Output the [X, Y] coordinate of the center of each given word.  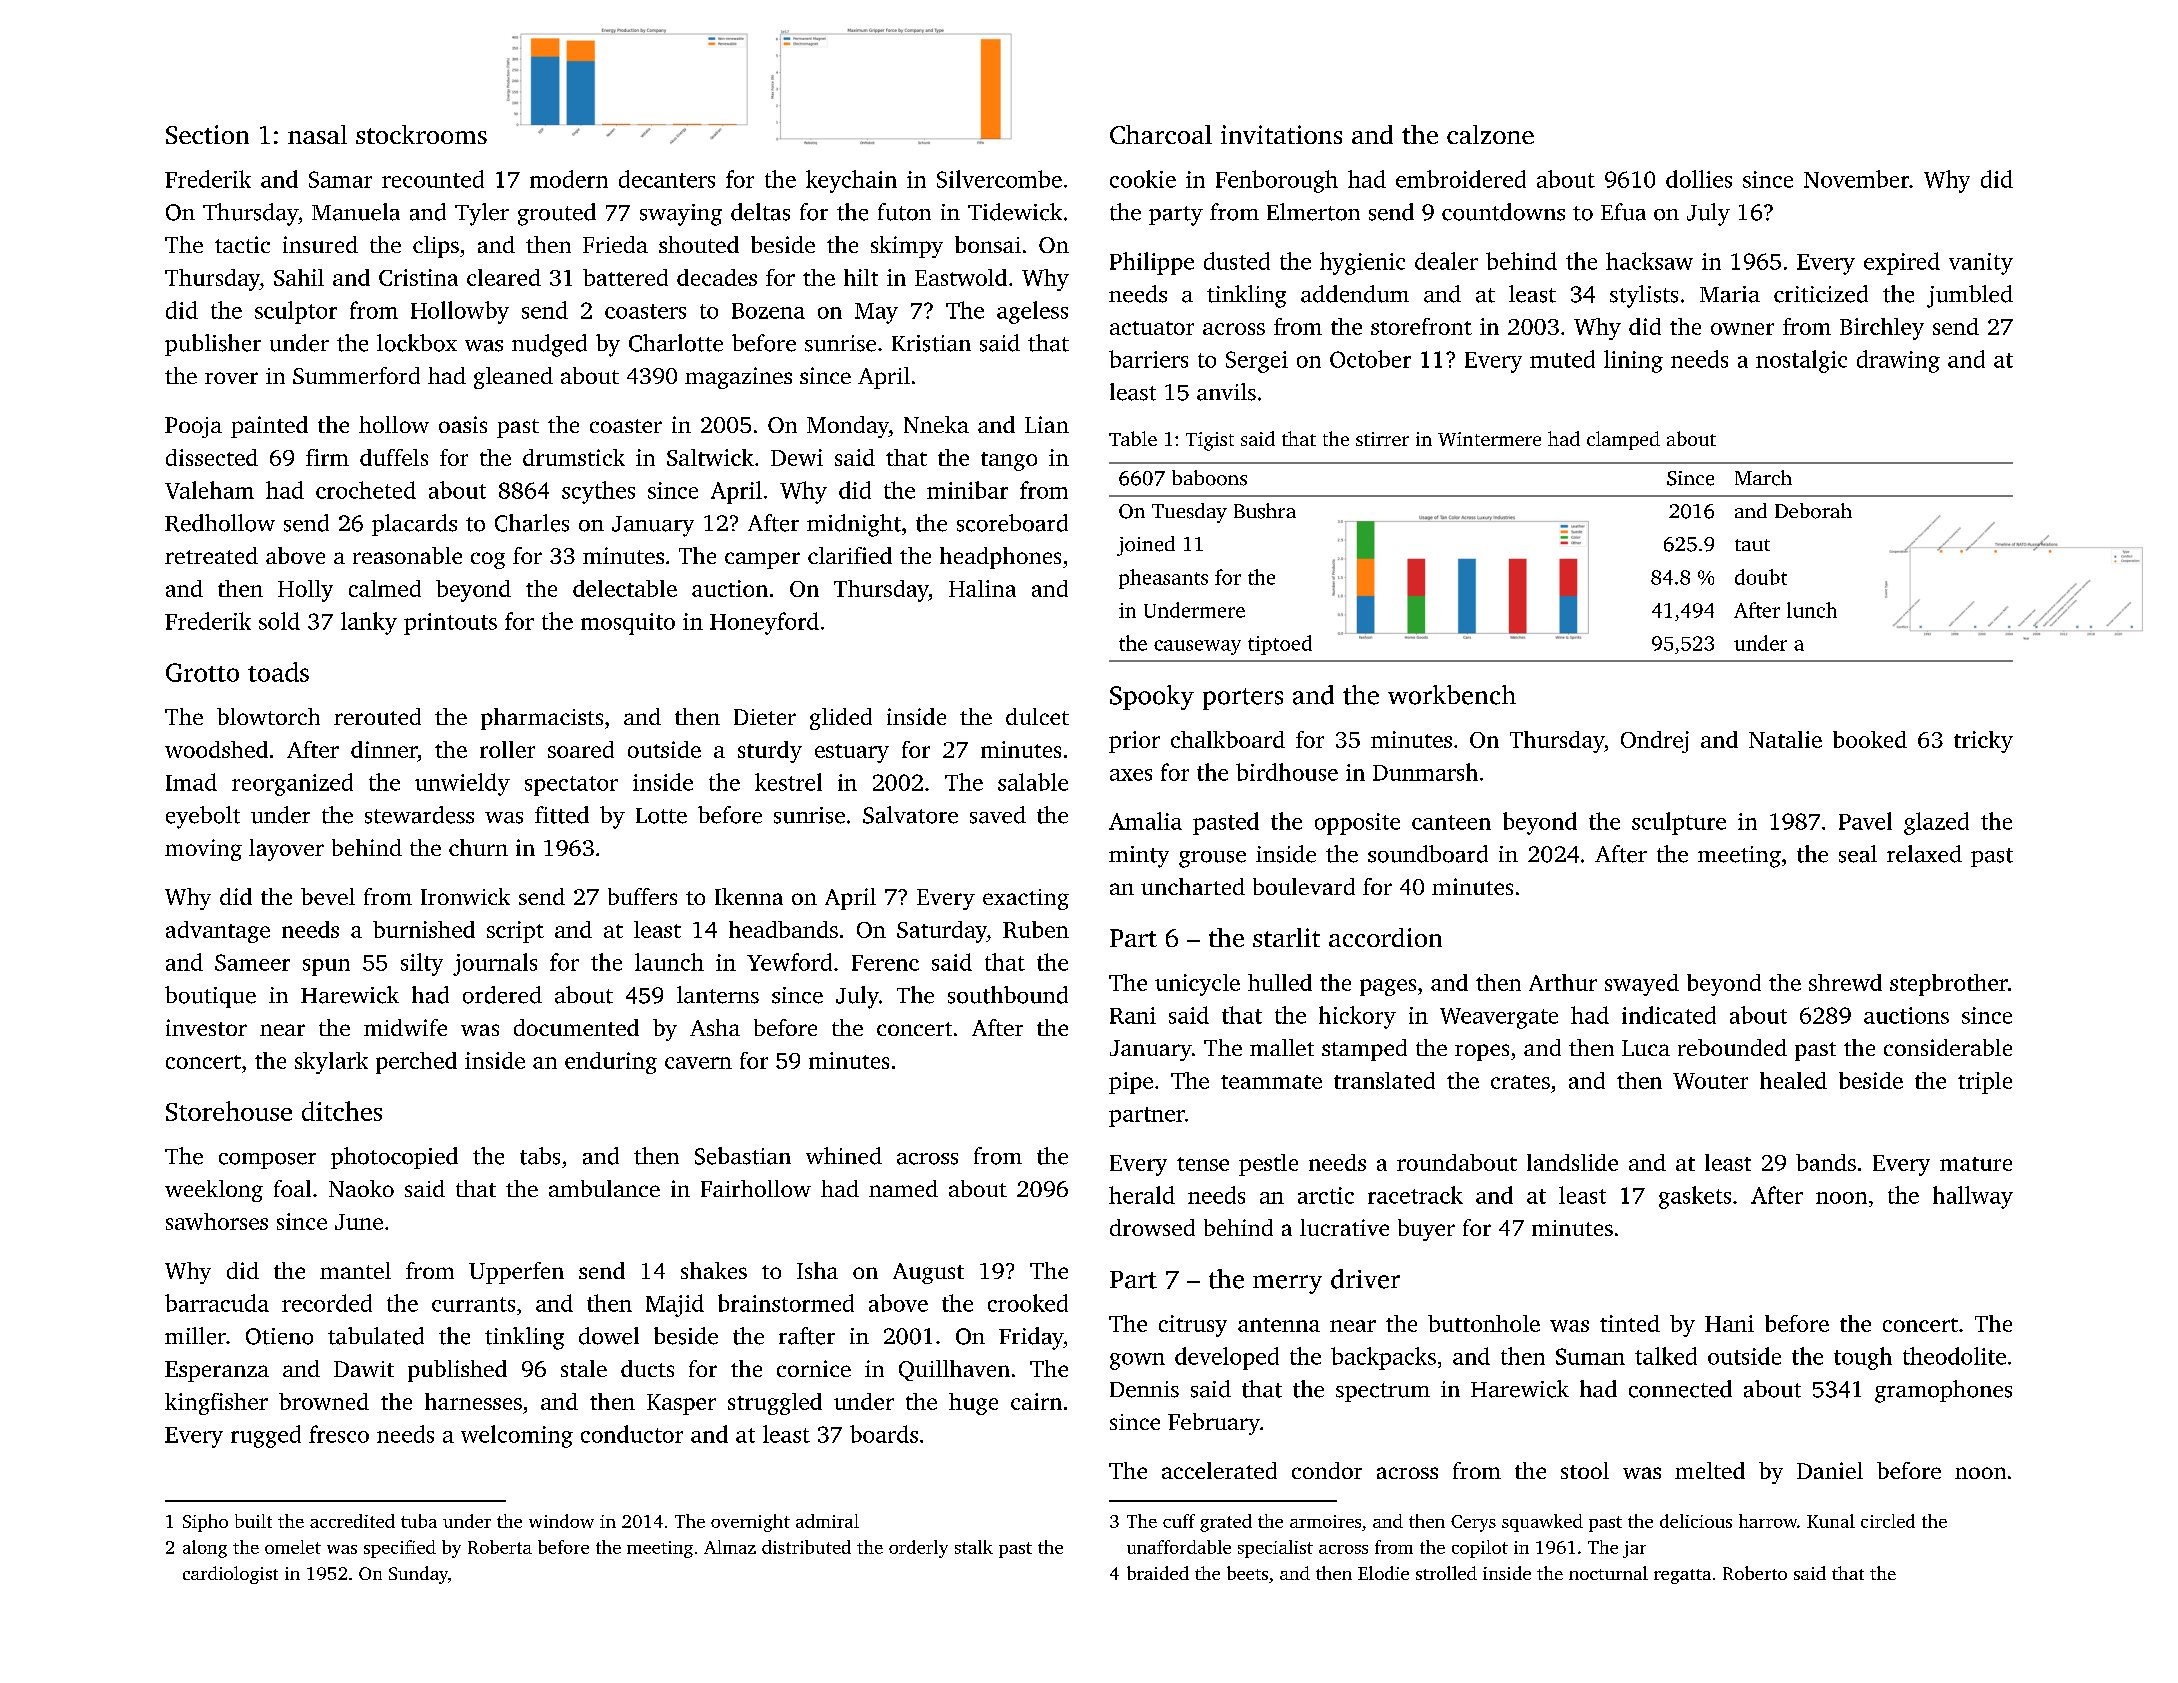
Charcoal [1161, 134]
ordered [502, 995]
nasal [317, 134]
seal [1858, 854]
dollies [1699, 179]
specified [400, 1549]
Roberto [1755, 1573]
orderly [918, 1549]
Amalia [1145, 821]
